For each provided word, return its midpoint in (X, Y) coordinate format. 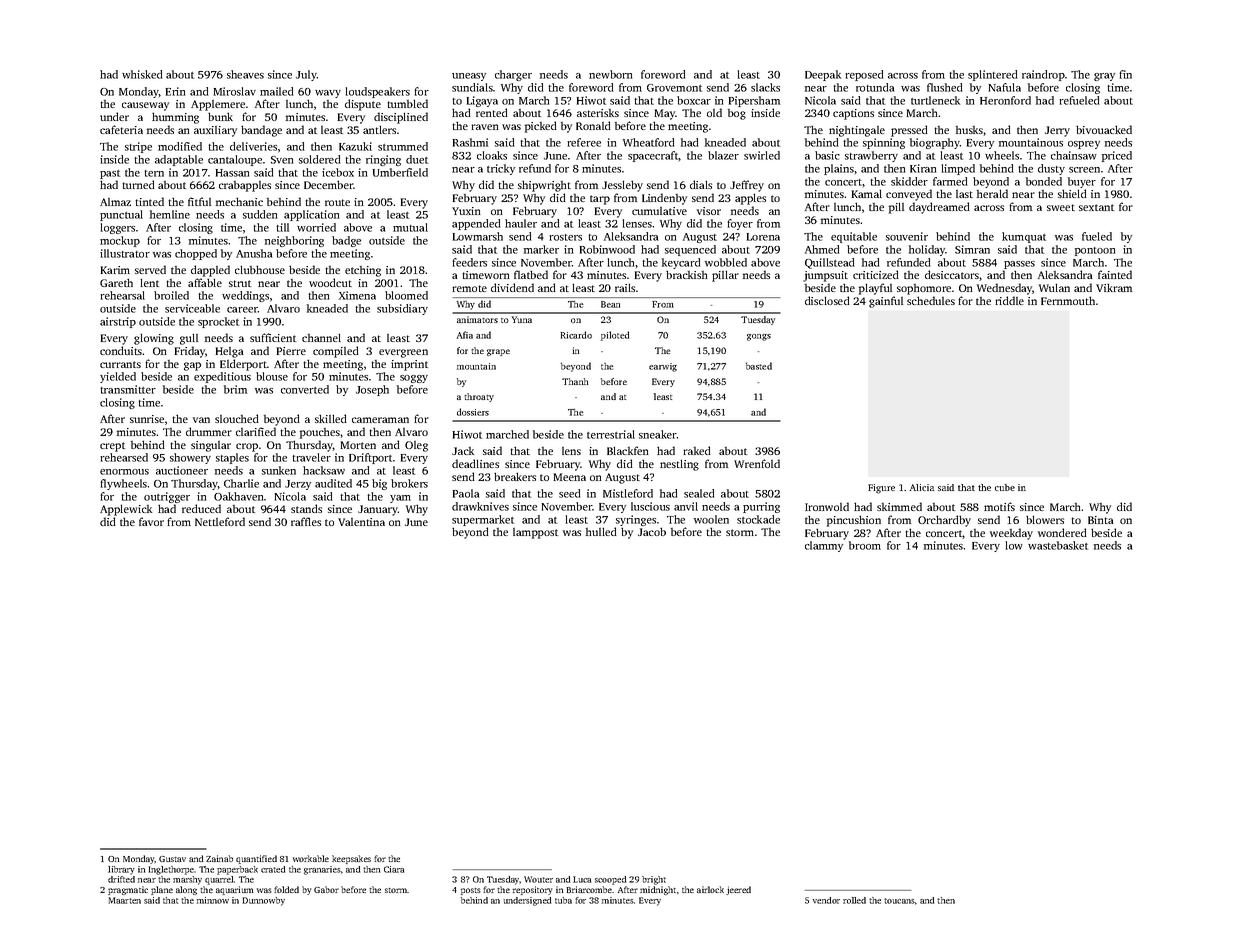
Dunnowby (264, 901)
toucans (899, 901)
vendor (826, 900)
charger (513, 75)
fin (1125, 74)
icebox (338, 172)
